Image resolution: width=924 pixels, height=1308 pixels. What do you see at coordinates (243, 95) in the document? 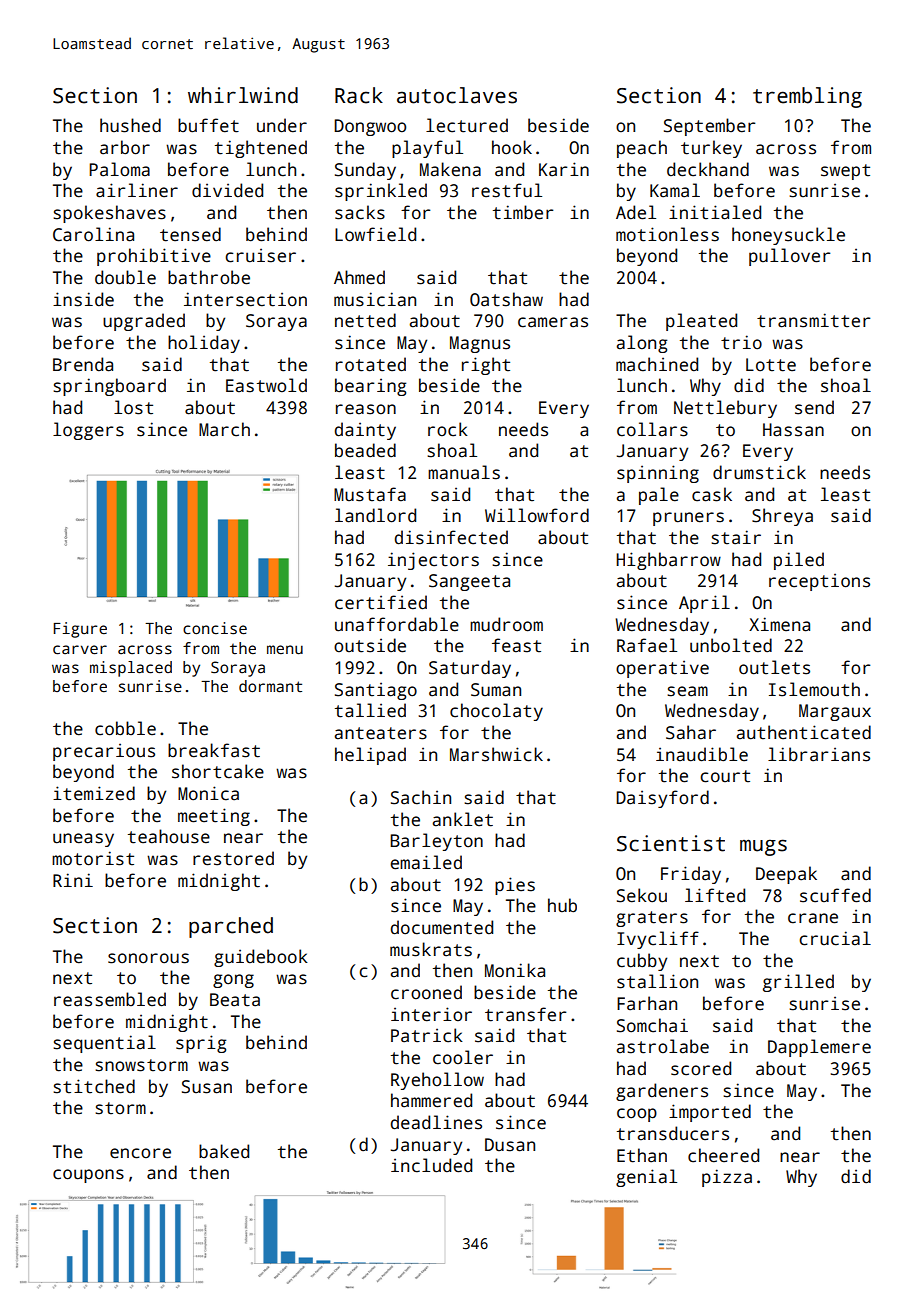
I see `whirlwind` at bounding box center [243, 95].
